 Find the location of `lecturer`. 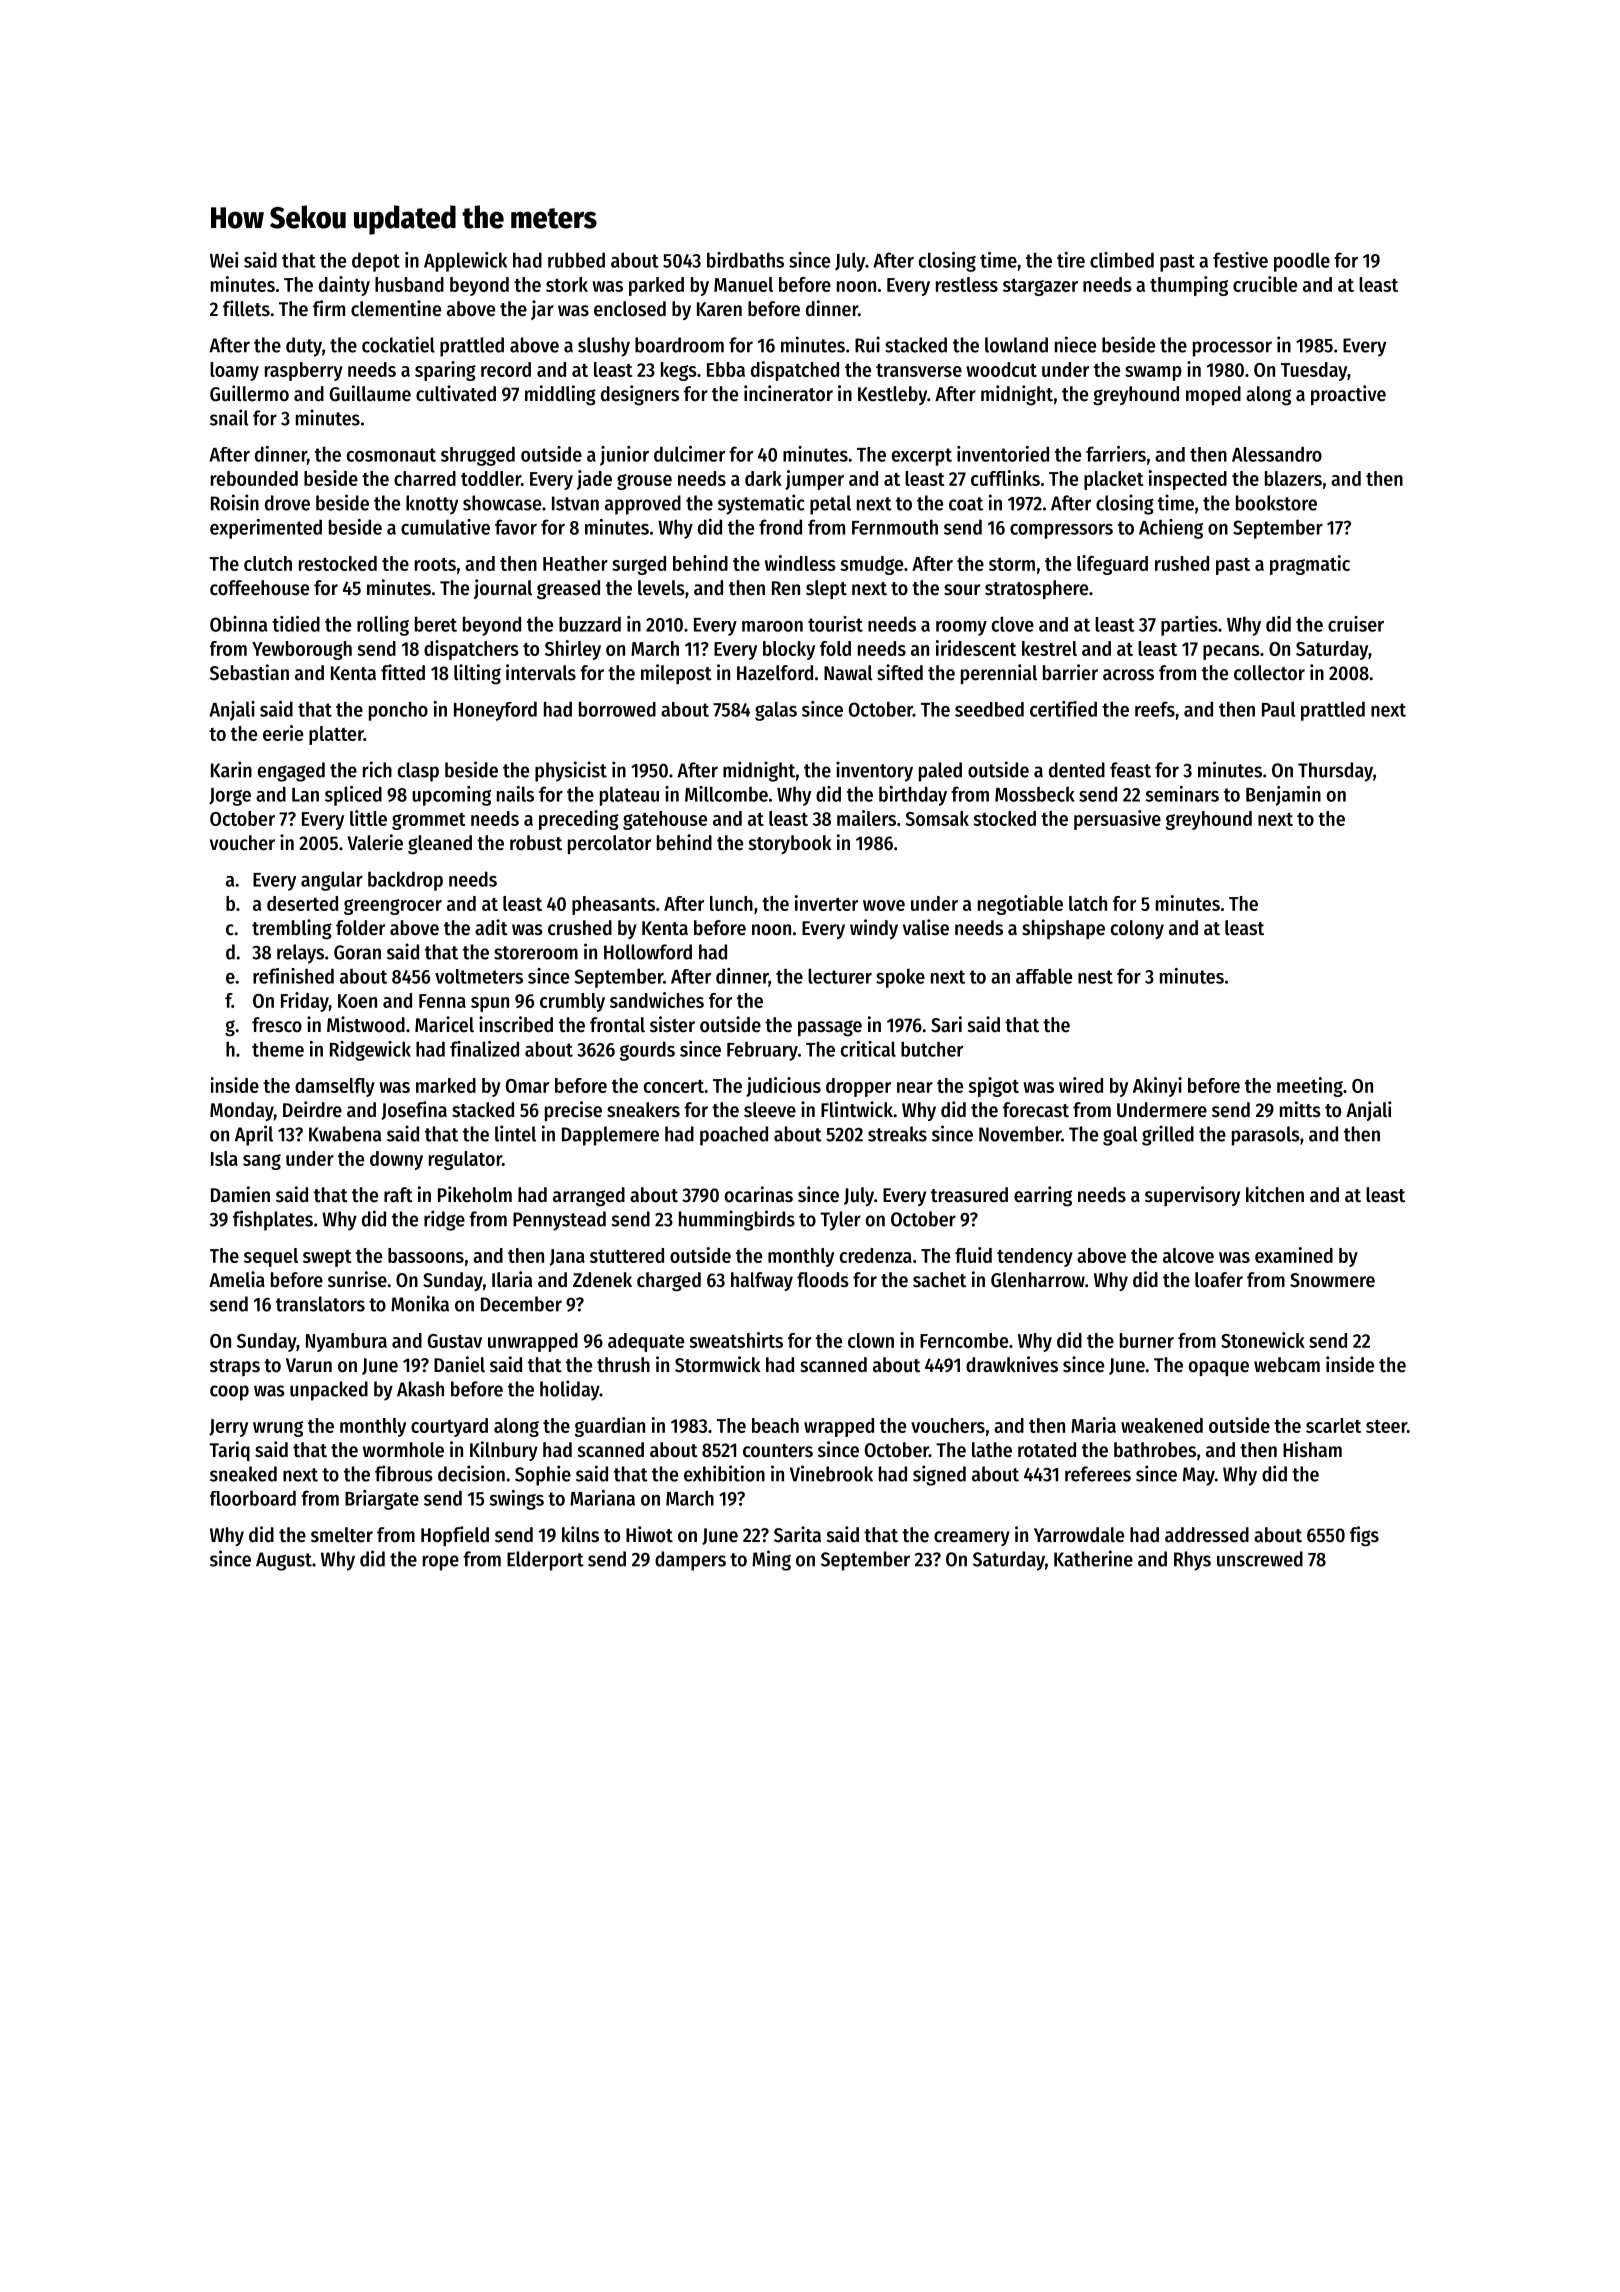

lecturer is located at coordinates (840, 976).
